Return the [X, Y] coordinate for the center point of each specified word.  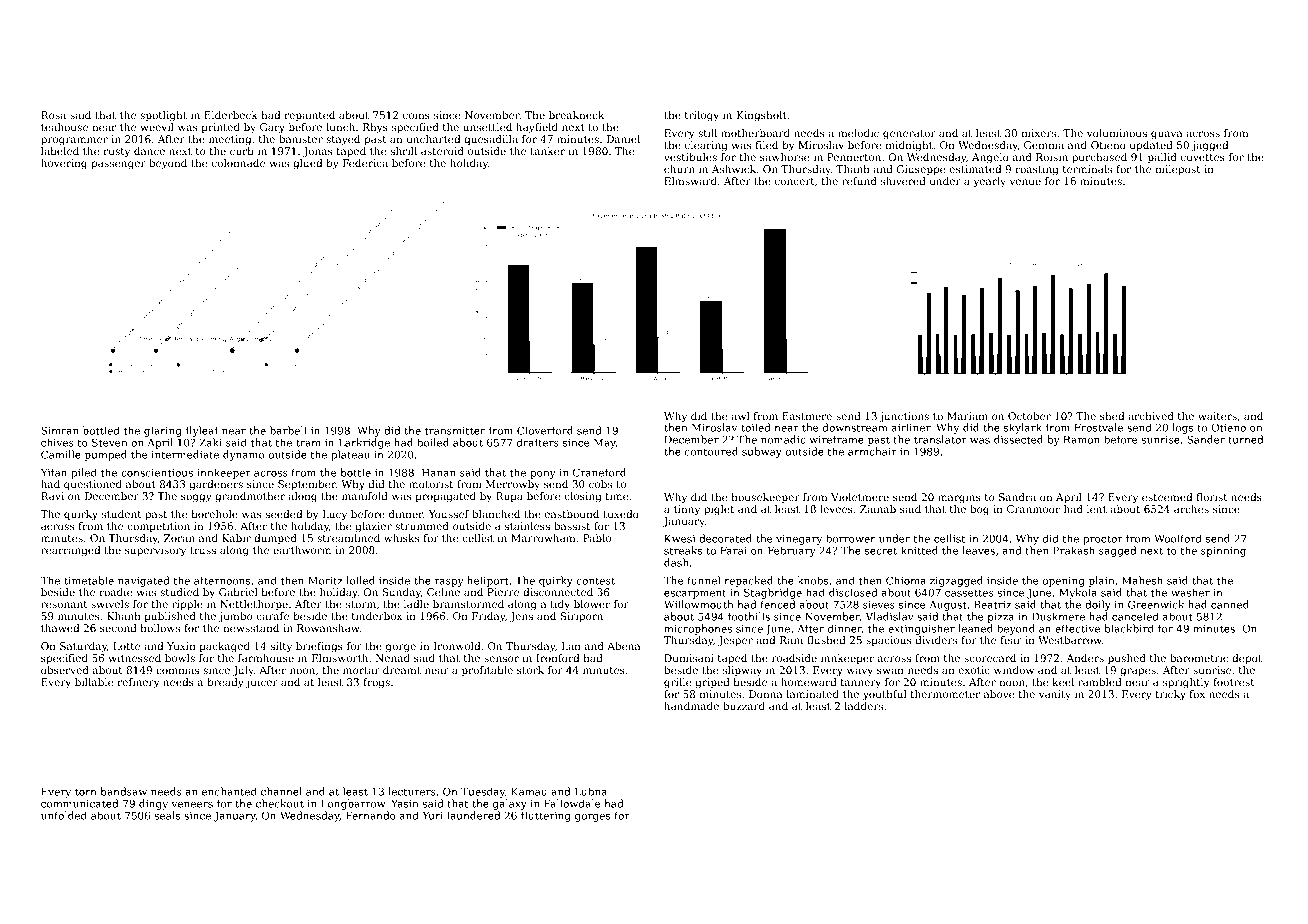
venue [1025, 182]
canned [1230, 604]
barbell [288, 430]
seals [167, 815]
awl [740, 416]
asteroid [442, 151]
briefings [319, 647]
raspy [449, 583]
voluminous [1117, 133]
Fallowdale [572, 803]
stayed [343, 140]
